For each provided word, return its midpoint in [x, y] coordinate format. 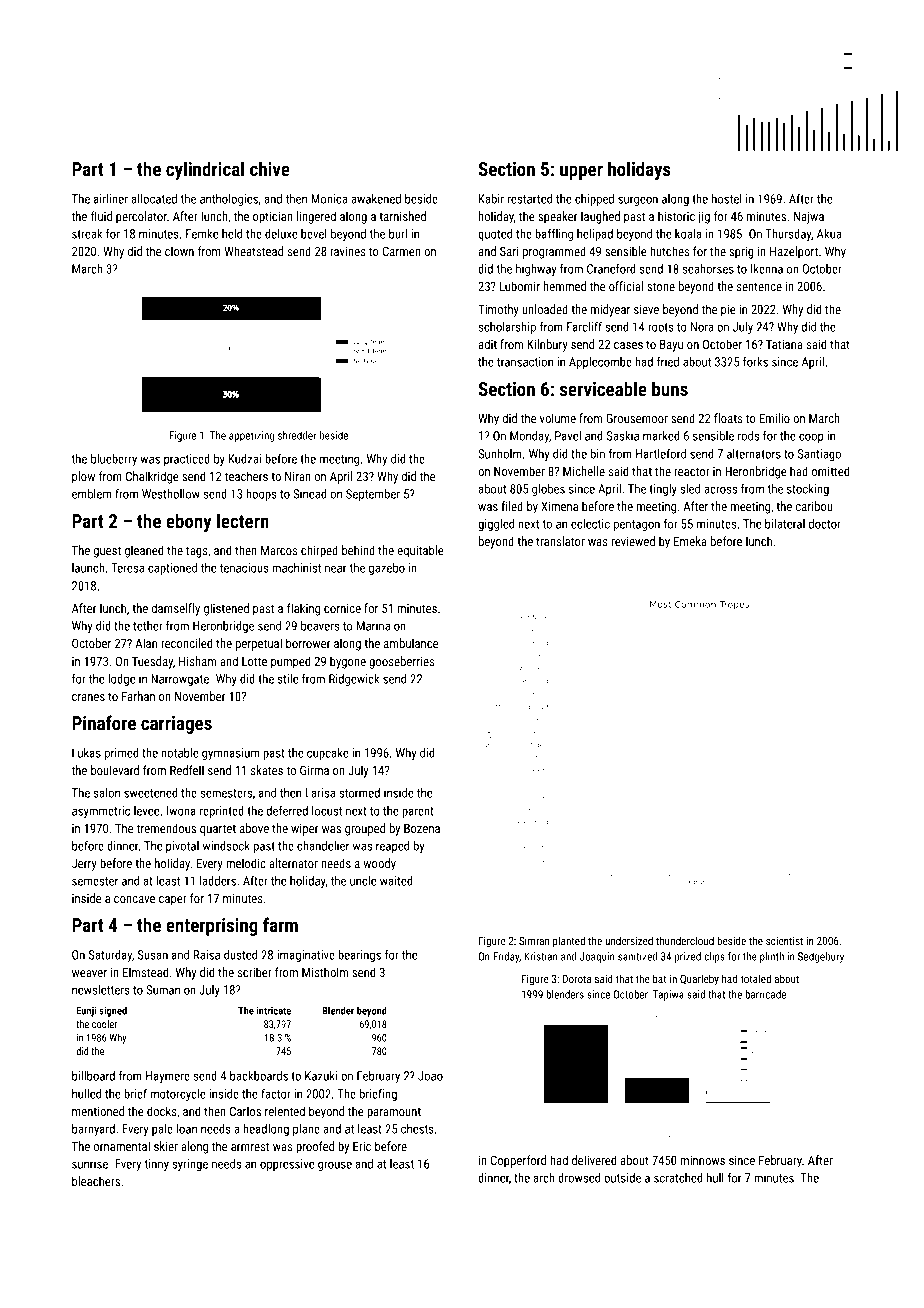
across [720, 490]
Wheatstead [253, 251]
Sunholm [500, 454]
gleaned [144, 551]
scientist [784, 941]
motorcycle [178, 1095]
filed [512, 506]
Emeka [690, 541]
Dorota [577, 979]
